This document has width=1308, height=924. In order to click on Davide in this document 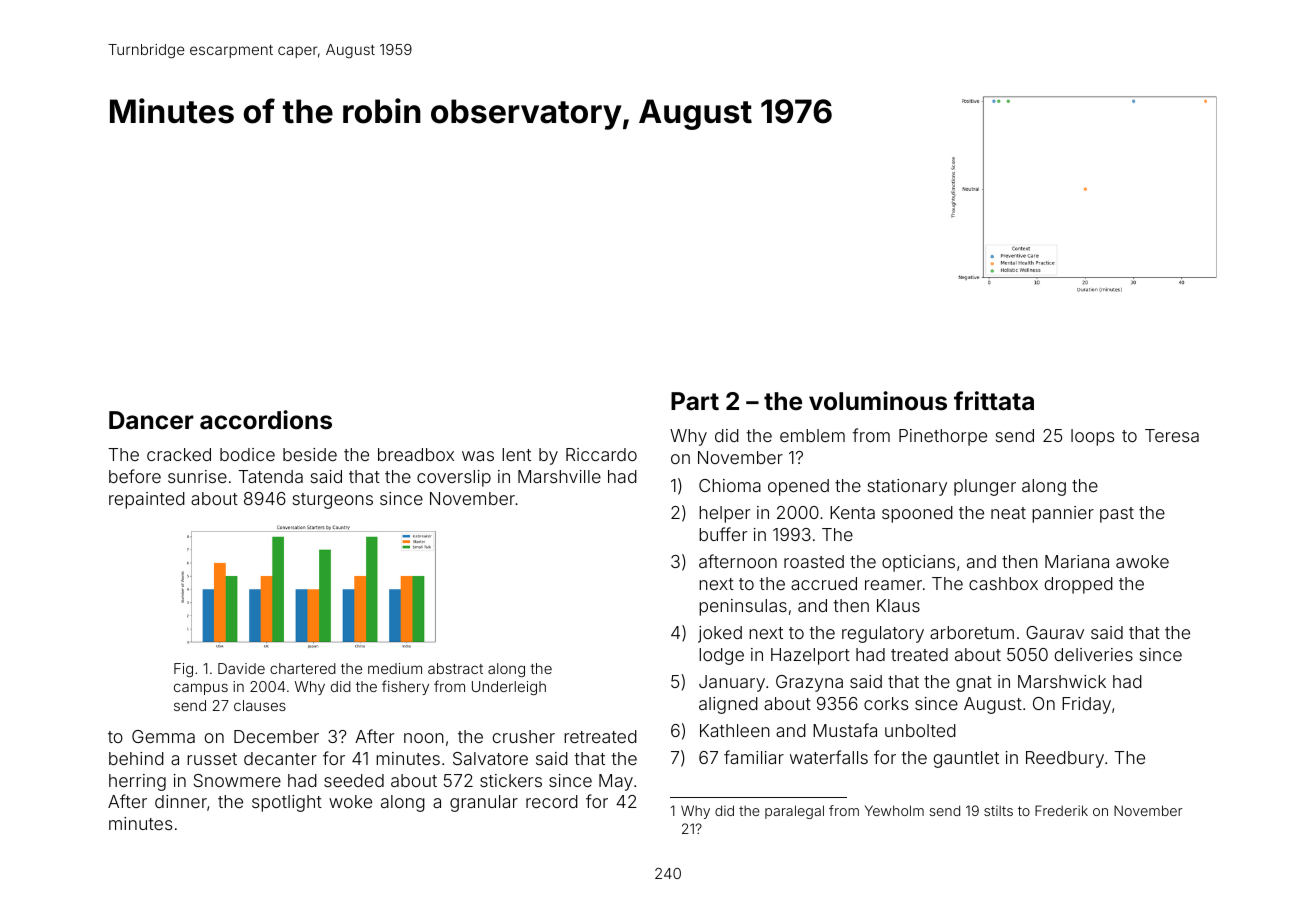, I will do `click(241, 668)`.
